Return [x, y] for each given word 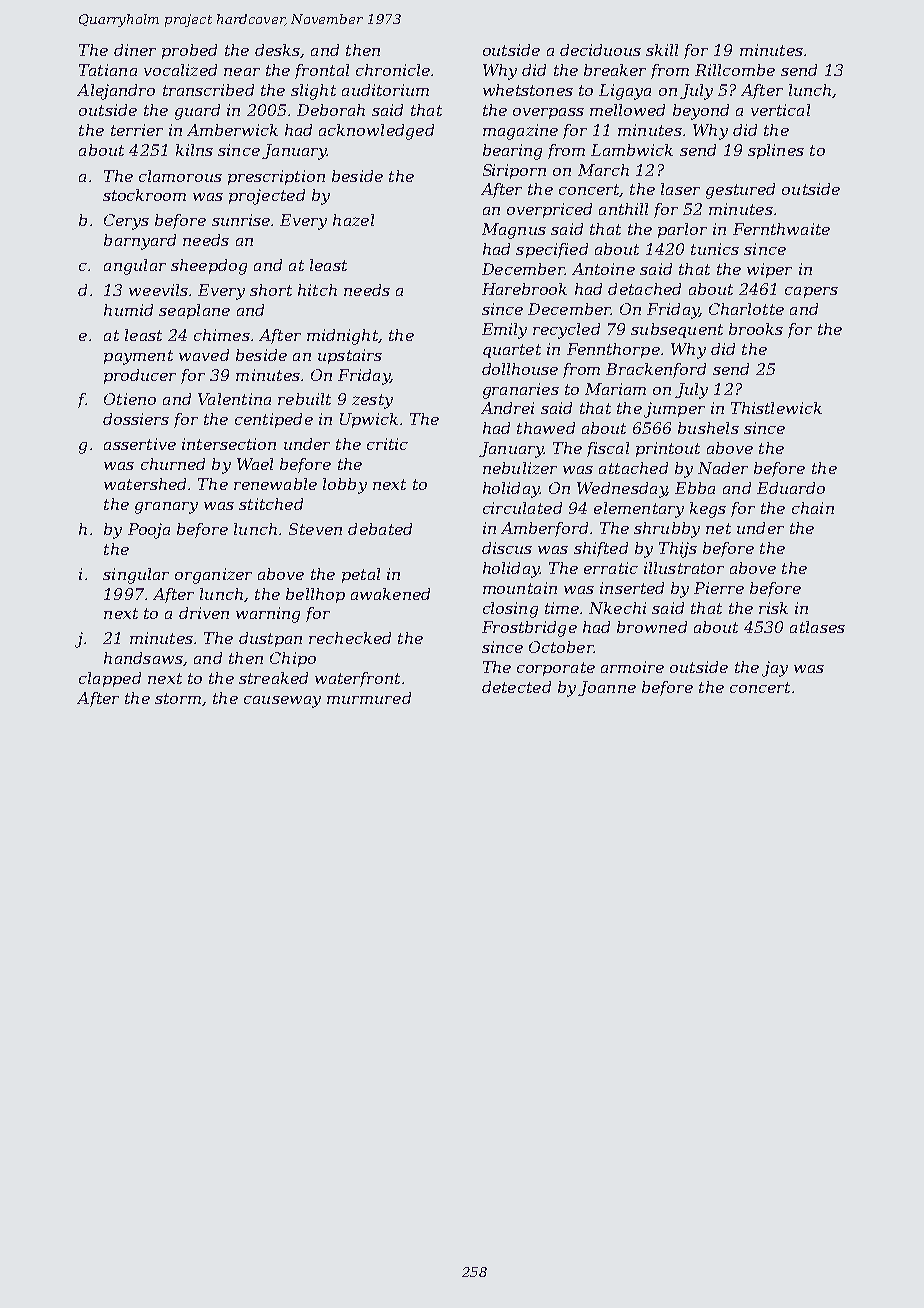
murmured [369, 698]
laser [680, 189]
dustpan [270, 639]
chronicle [393, 70]
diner [135, 50]
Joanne [607, 688]
